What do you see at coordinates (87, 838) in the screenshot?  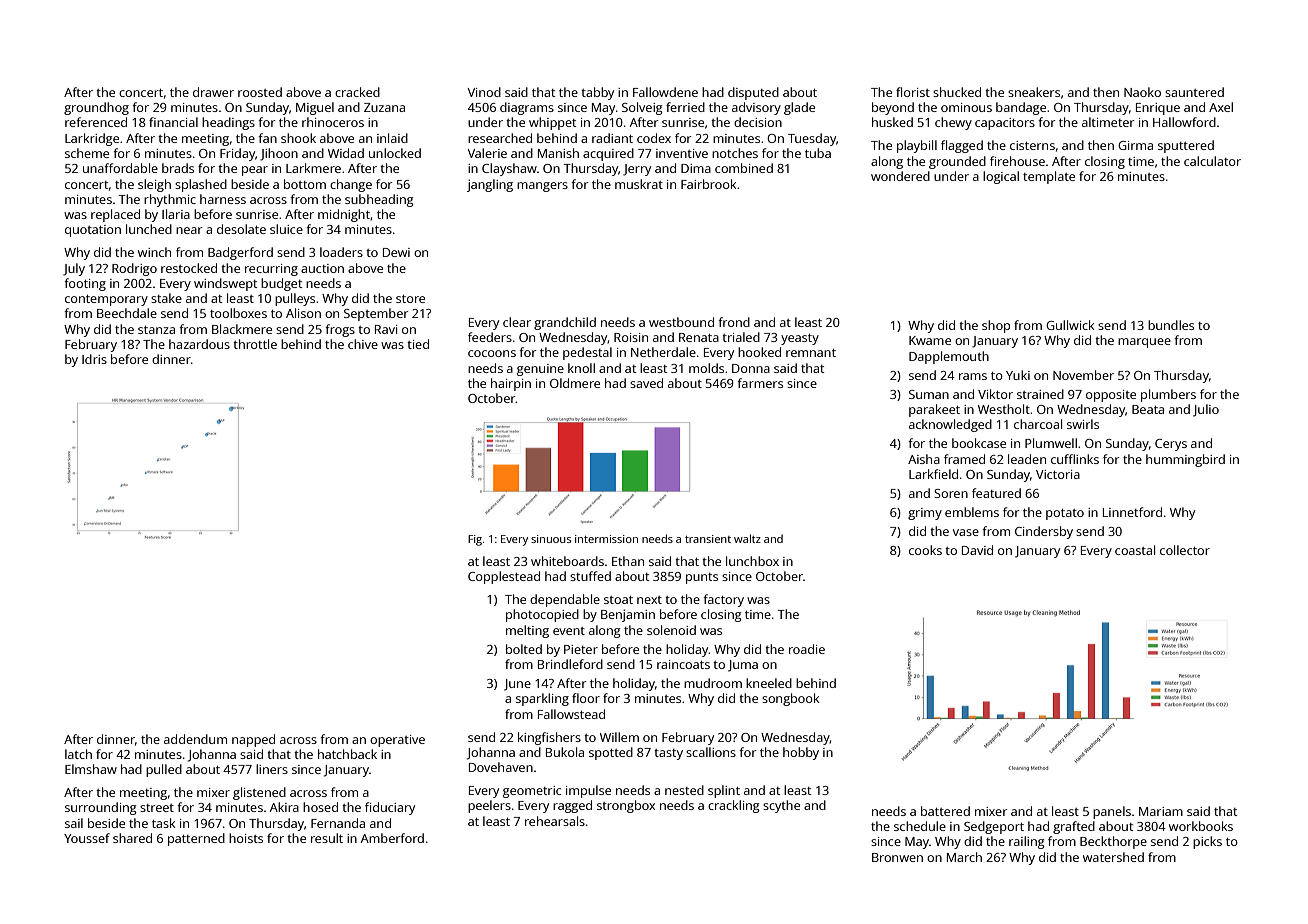 I see `Youssef` at bounding box center [87, 838].
